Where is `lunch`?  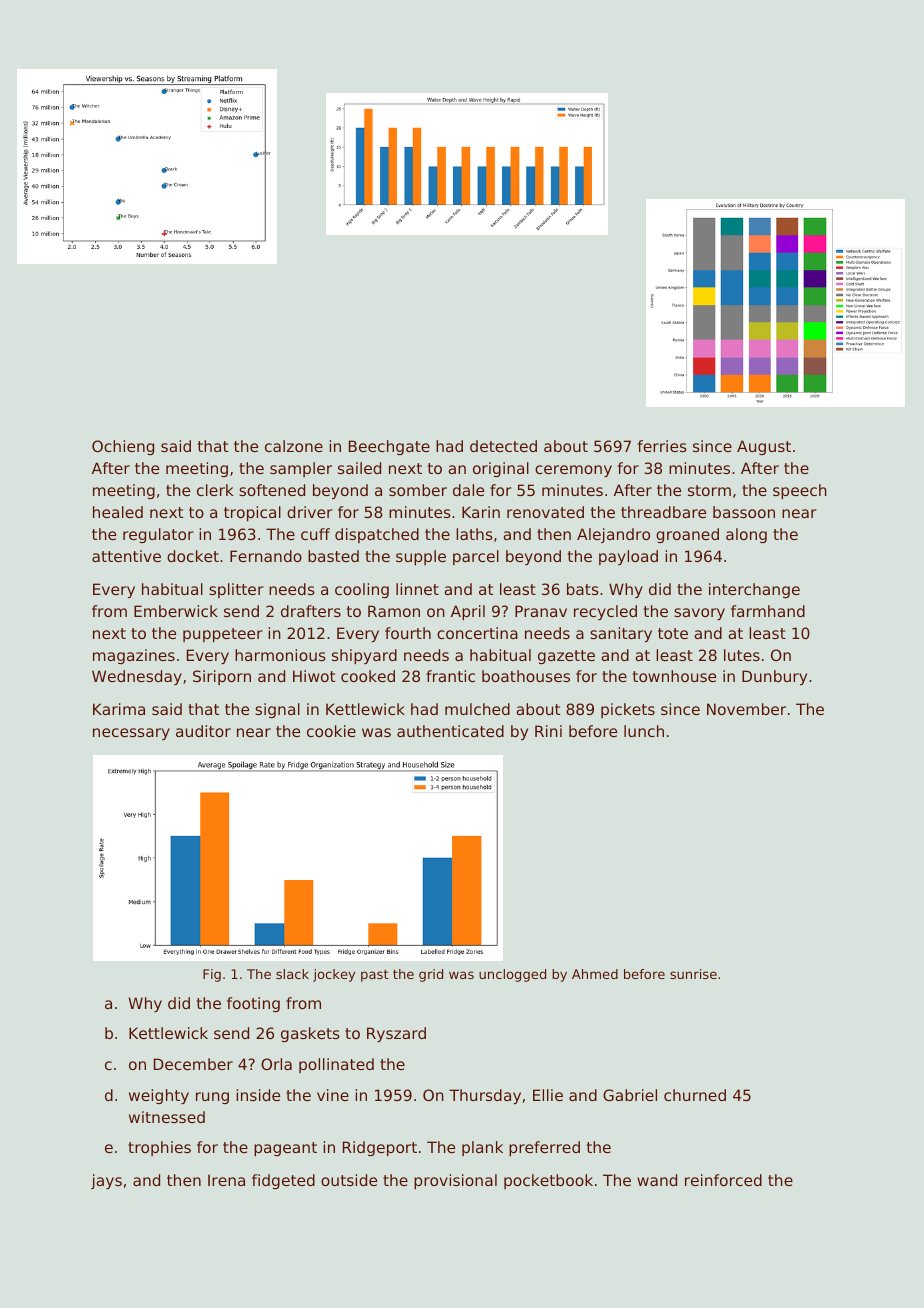
lunch is located at coordinates (644, 731).
